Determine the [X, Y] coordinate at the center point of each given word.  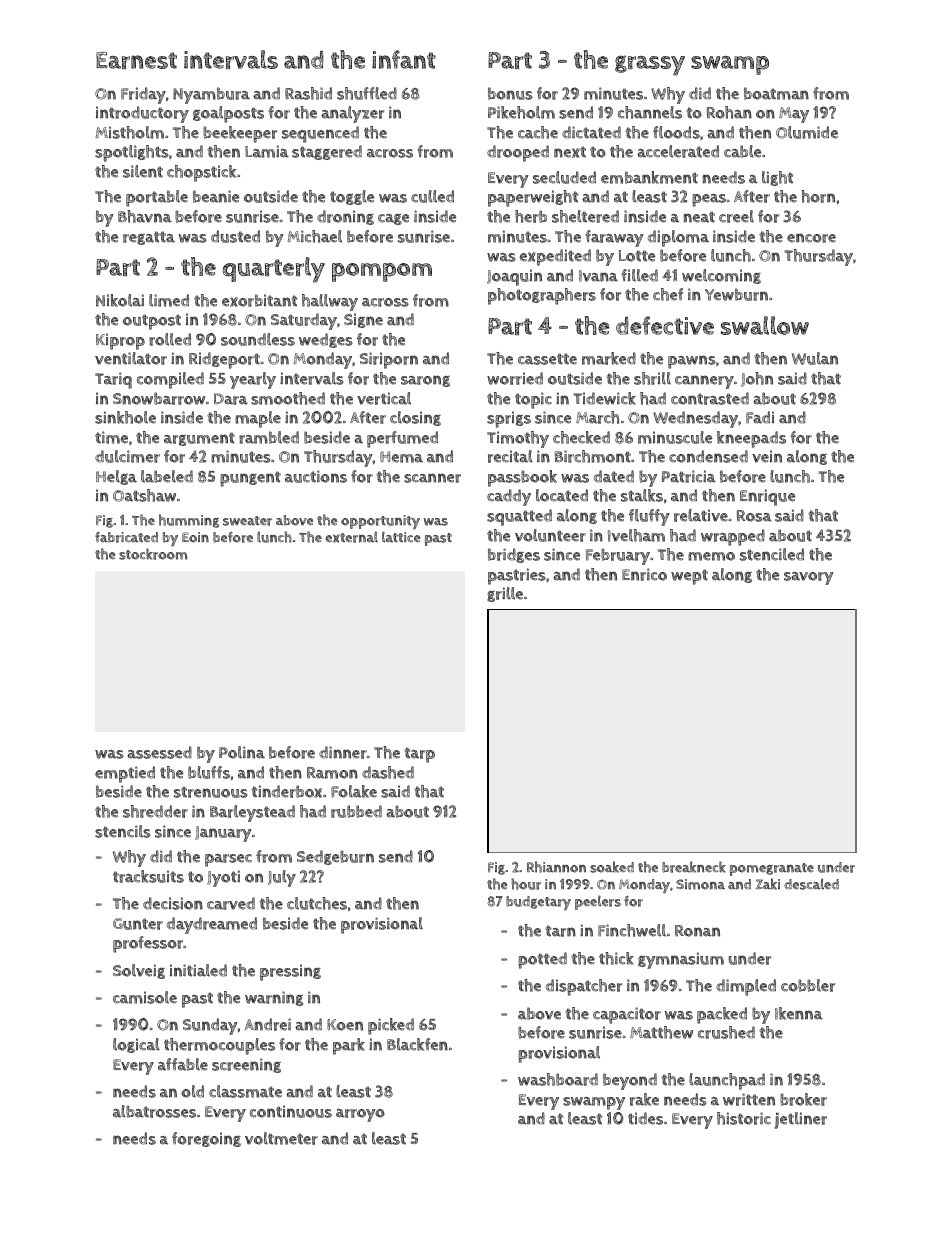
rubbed [356, 811]
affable [183, 1064]
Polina [242, 752]
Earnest [136, 60]
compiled [170, 380]
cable [742, 151]
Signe [363, 320]
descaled [811, 884]
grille [505, 594]
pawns [692, 362]
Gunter [138, 924]
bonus [510, 93]
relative [701, 515]
